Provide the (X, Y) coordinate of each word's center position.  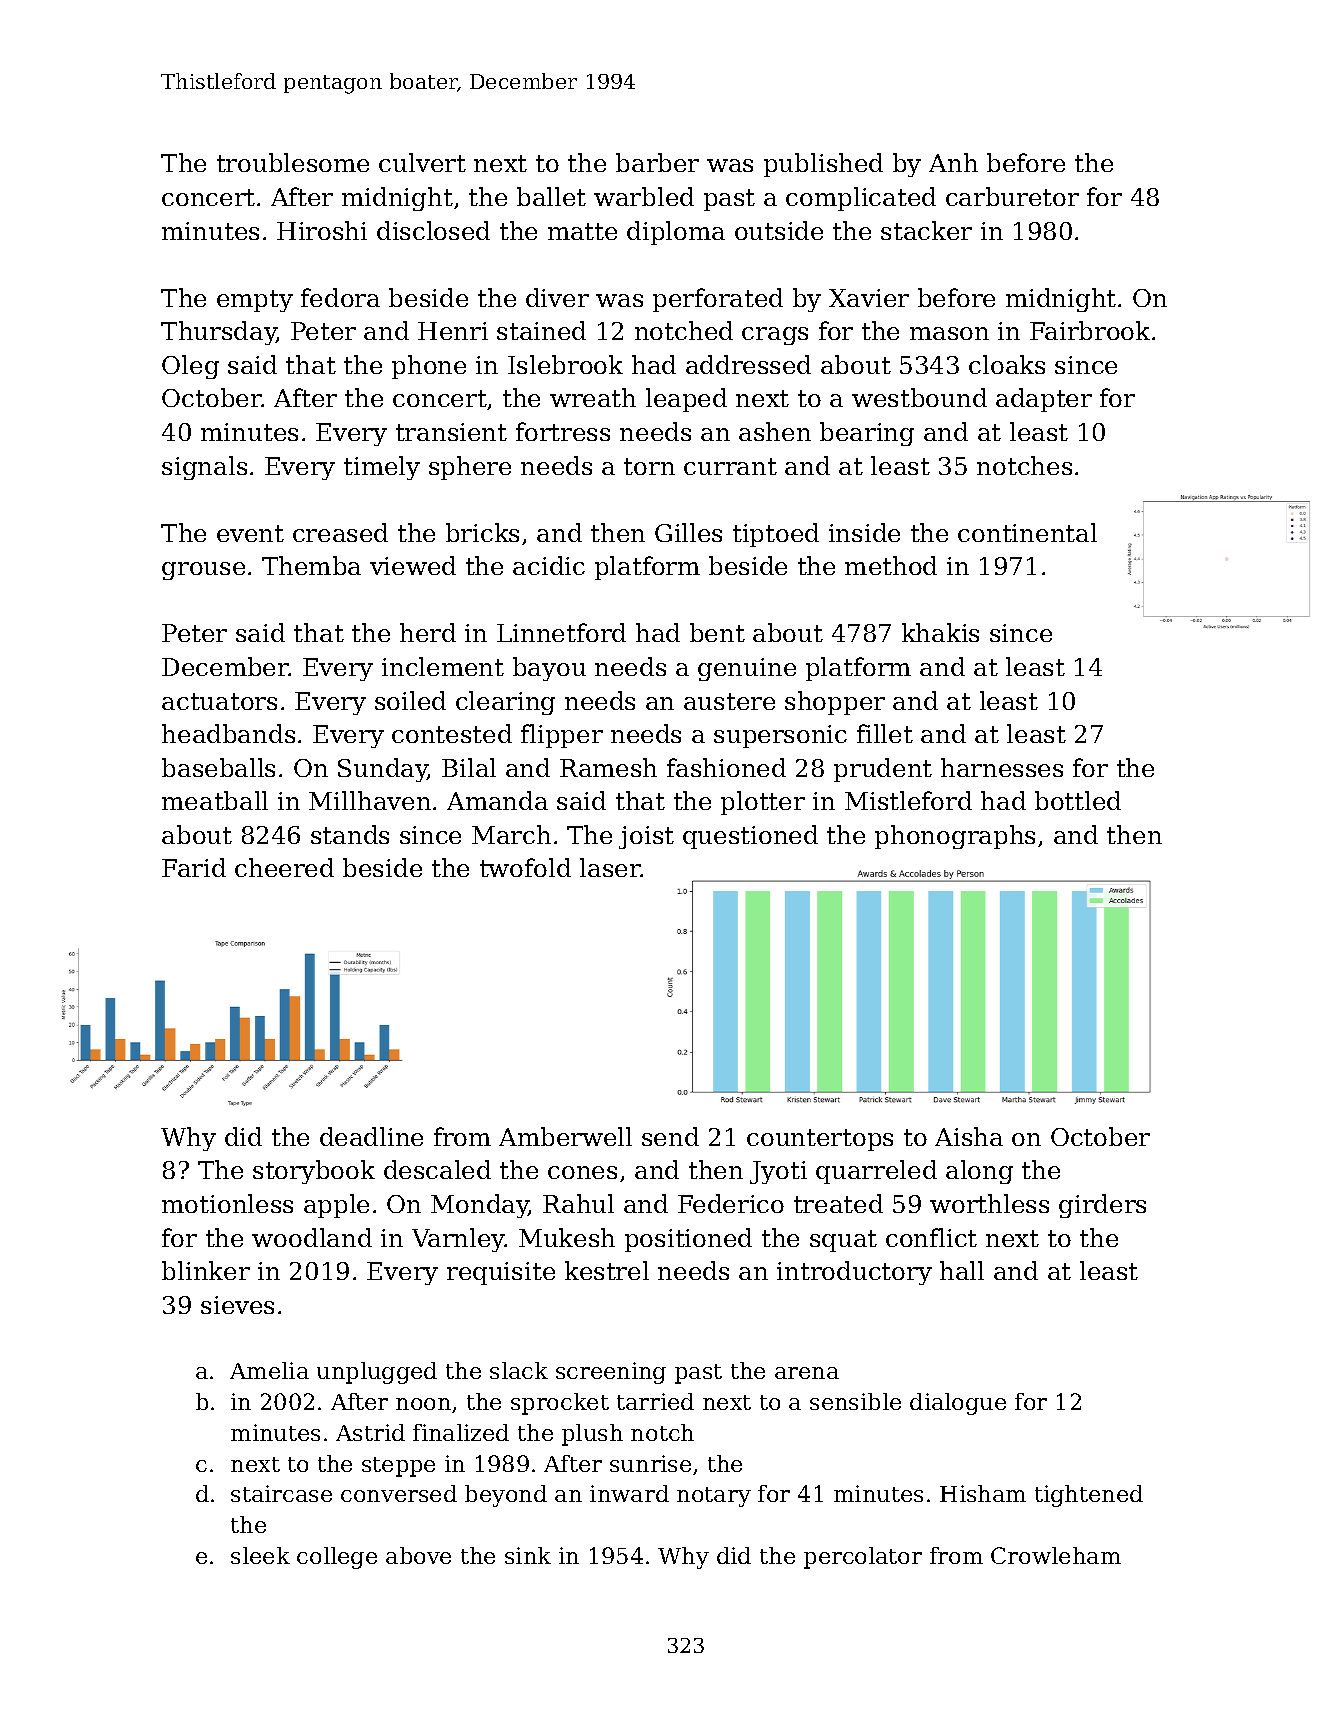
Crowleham (1056, 1555)
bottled (1078, 800)
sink (528, 1555)
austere (729, 701)
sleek (260, 1555)
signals (204, 468)
